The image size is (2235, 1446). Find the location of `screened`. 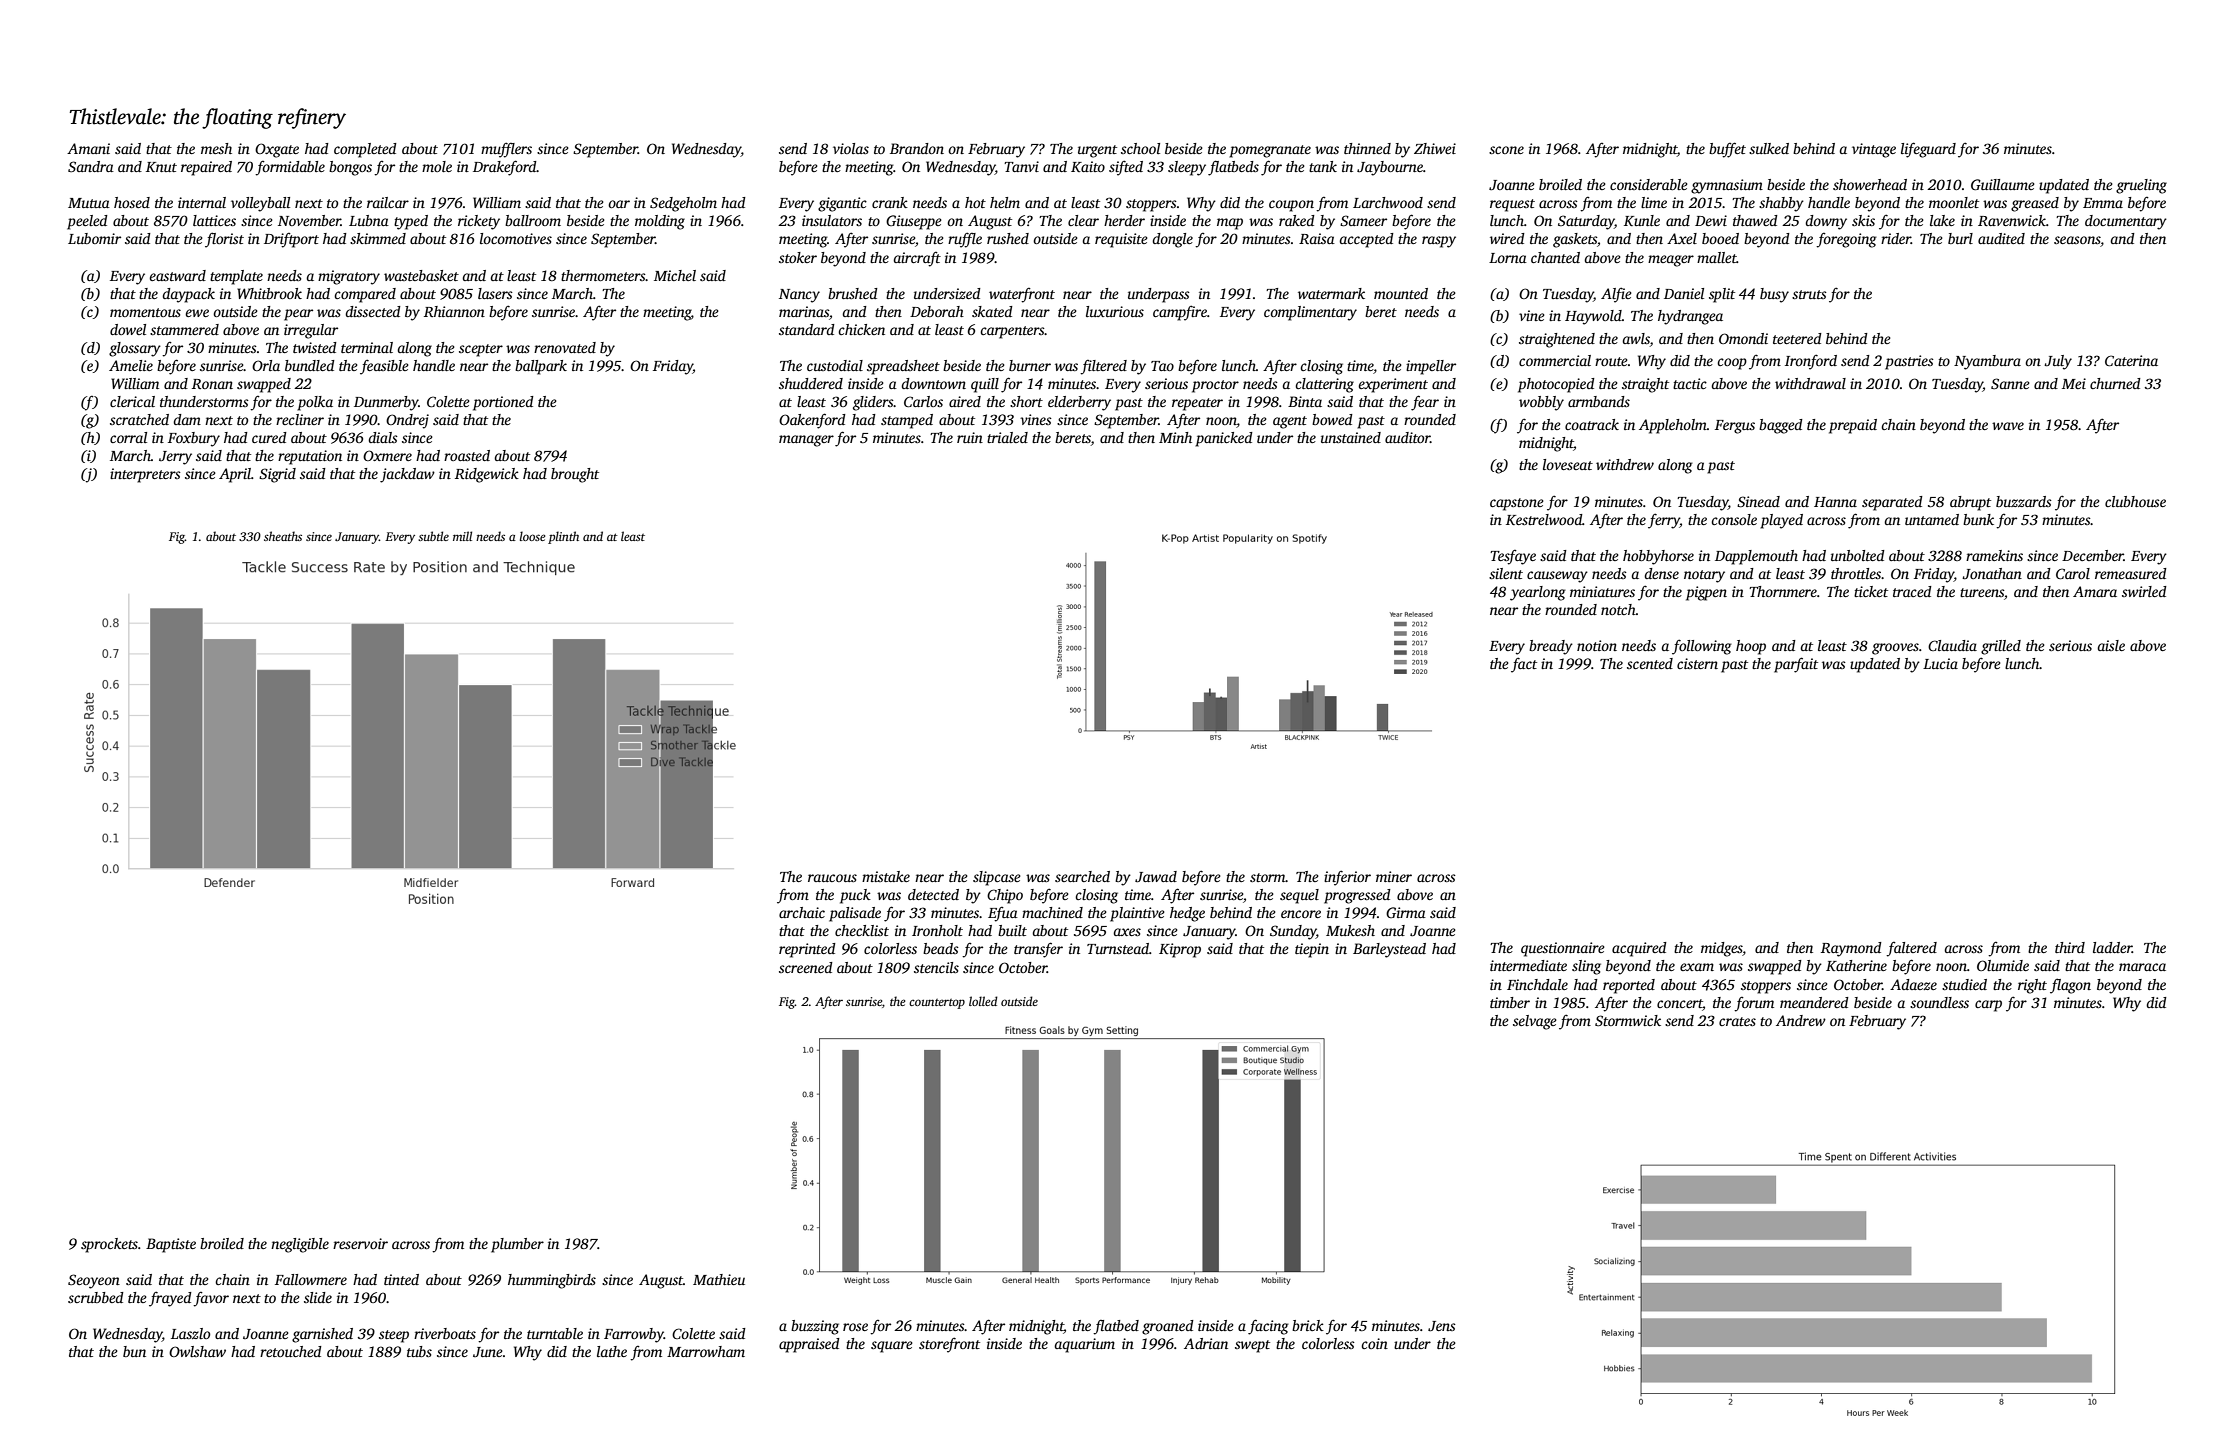

screened is located at coordinates (806, 967).
